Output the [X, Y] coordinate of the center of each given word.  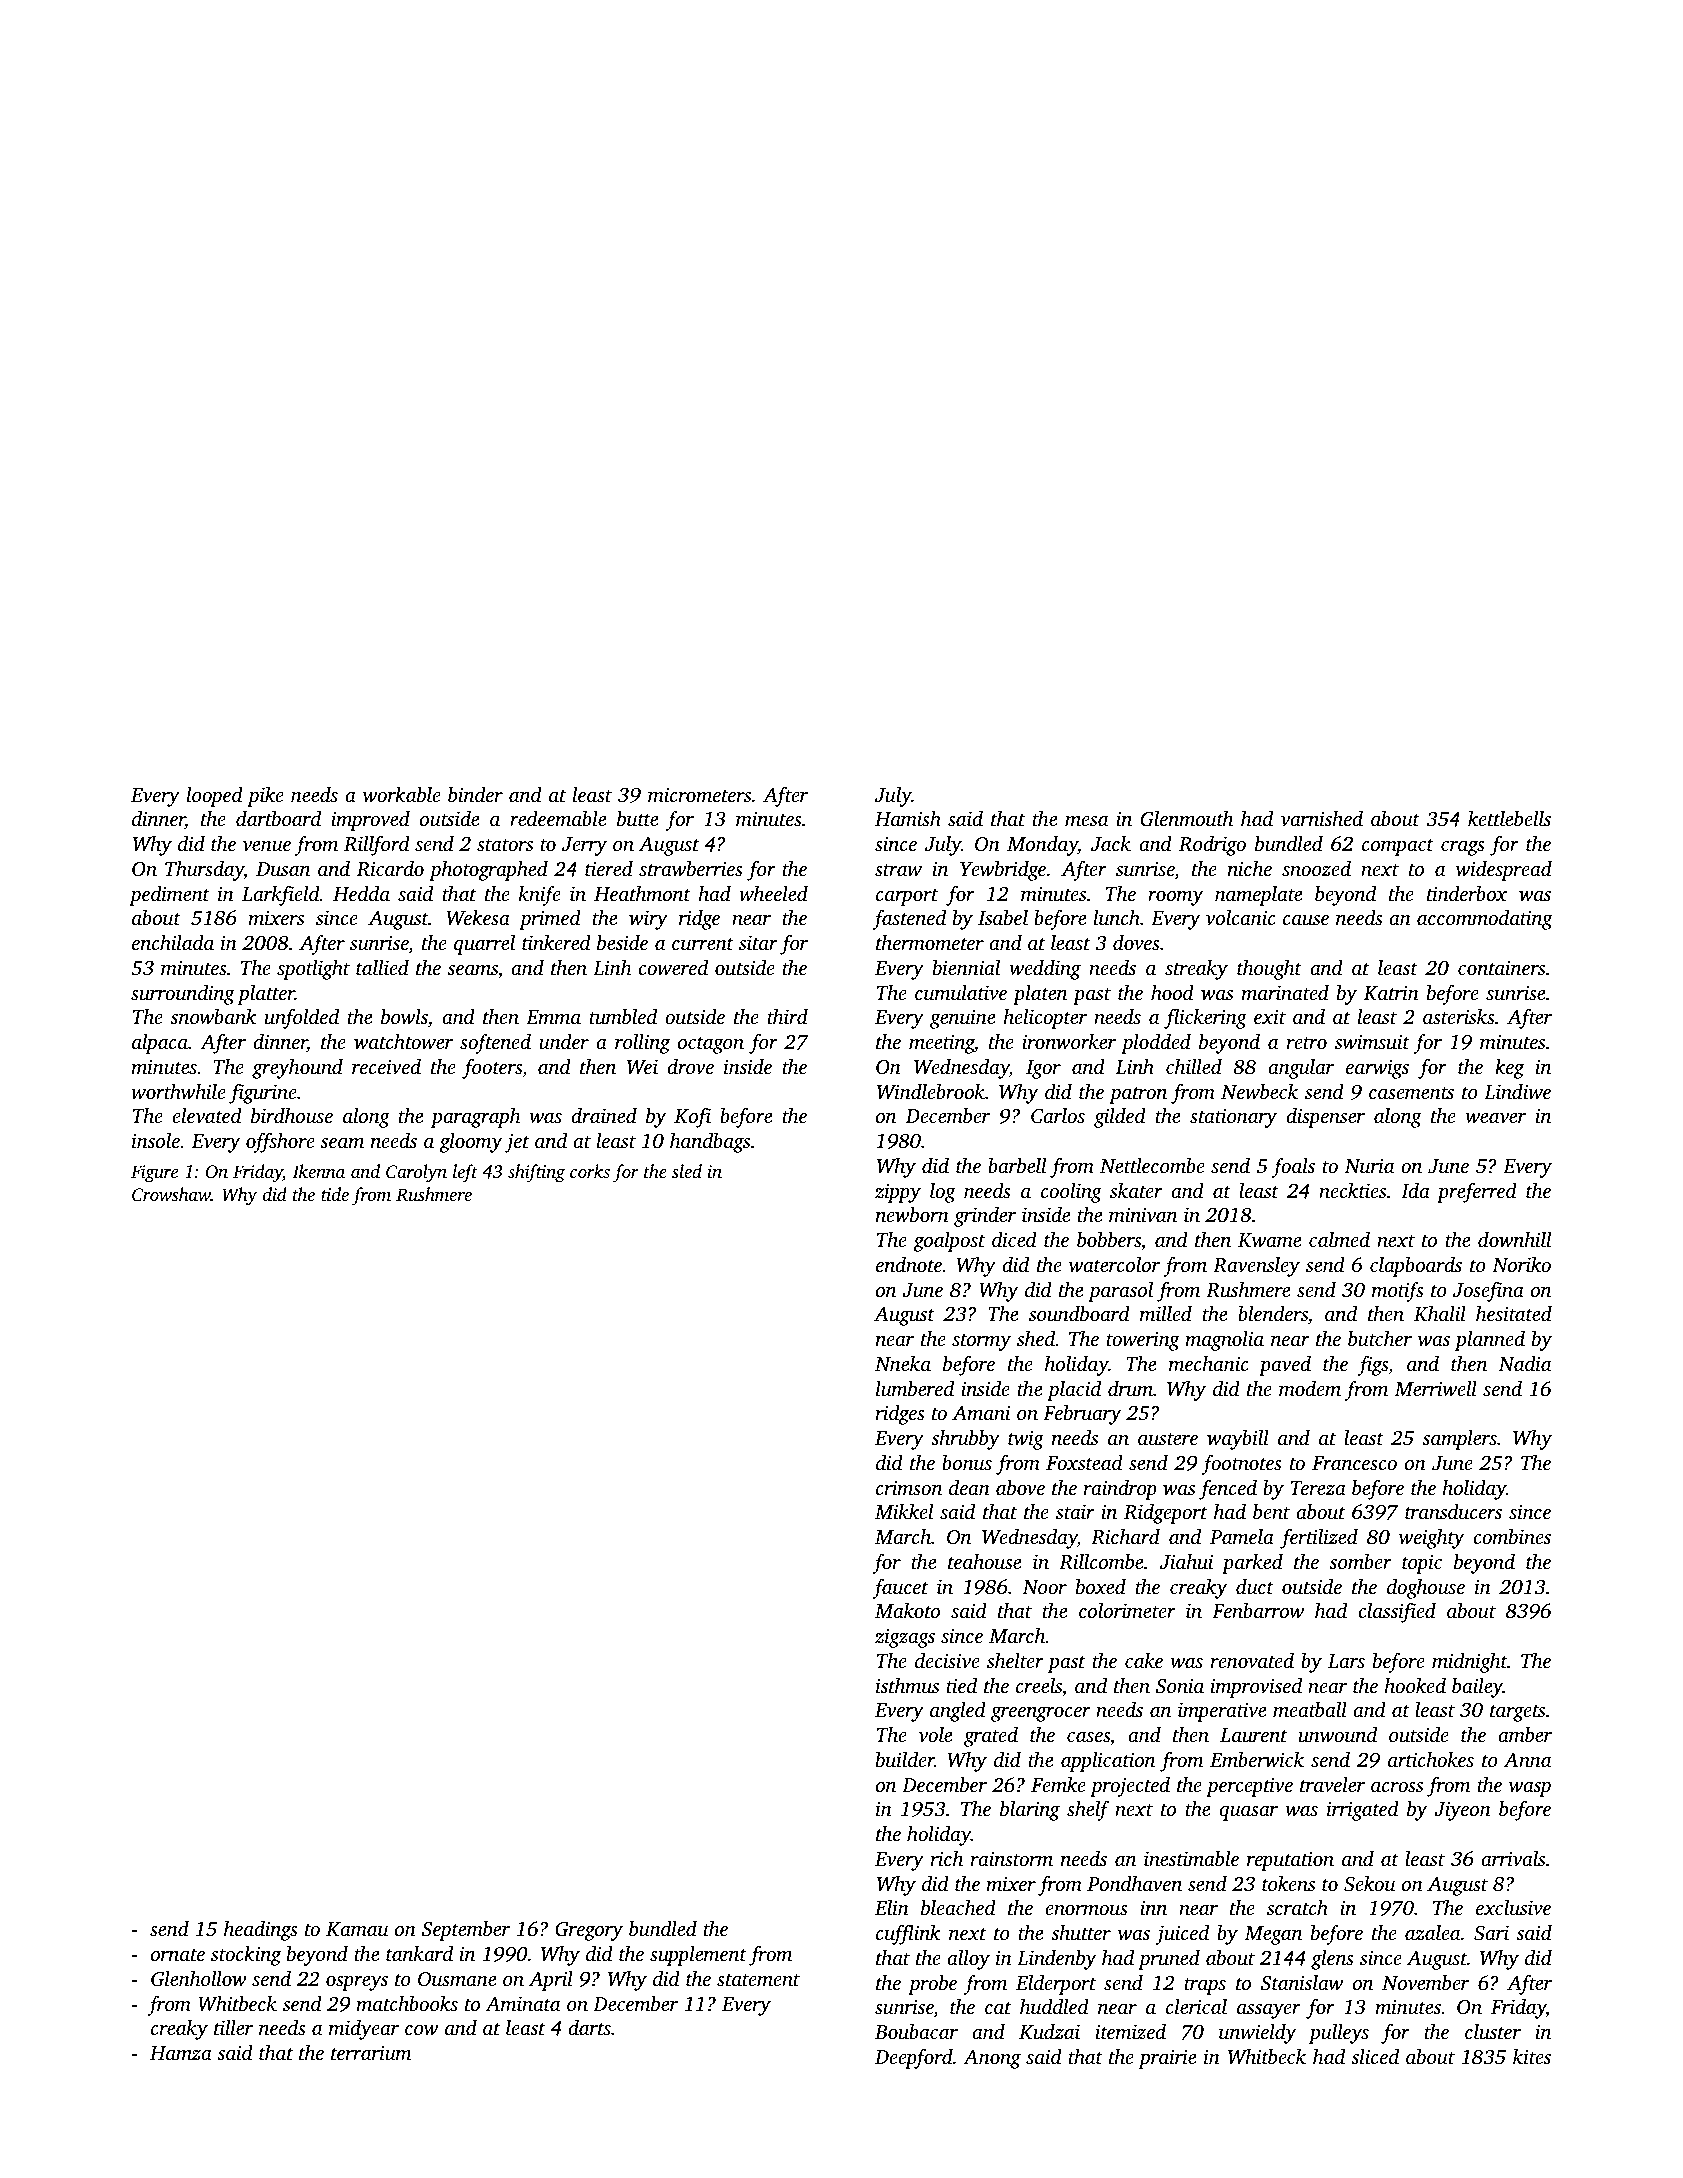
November [1425, 1982]
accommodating [1485, 920]
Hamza [181, 2053]
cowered [673, 968]
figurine [263, 1094]
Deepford [914, 2059]
